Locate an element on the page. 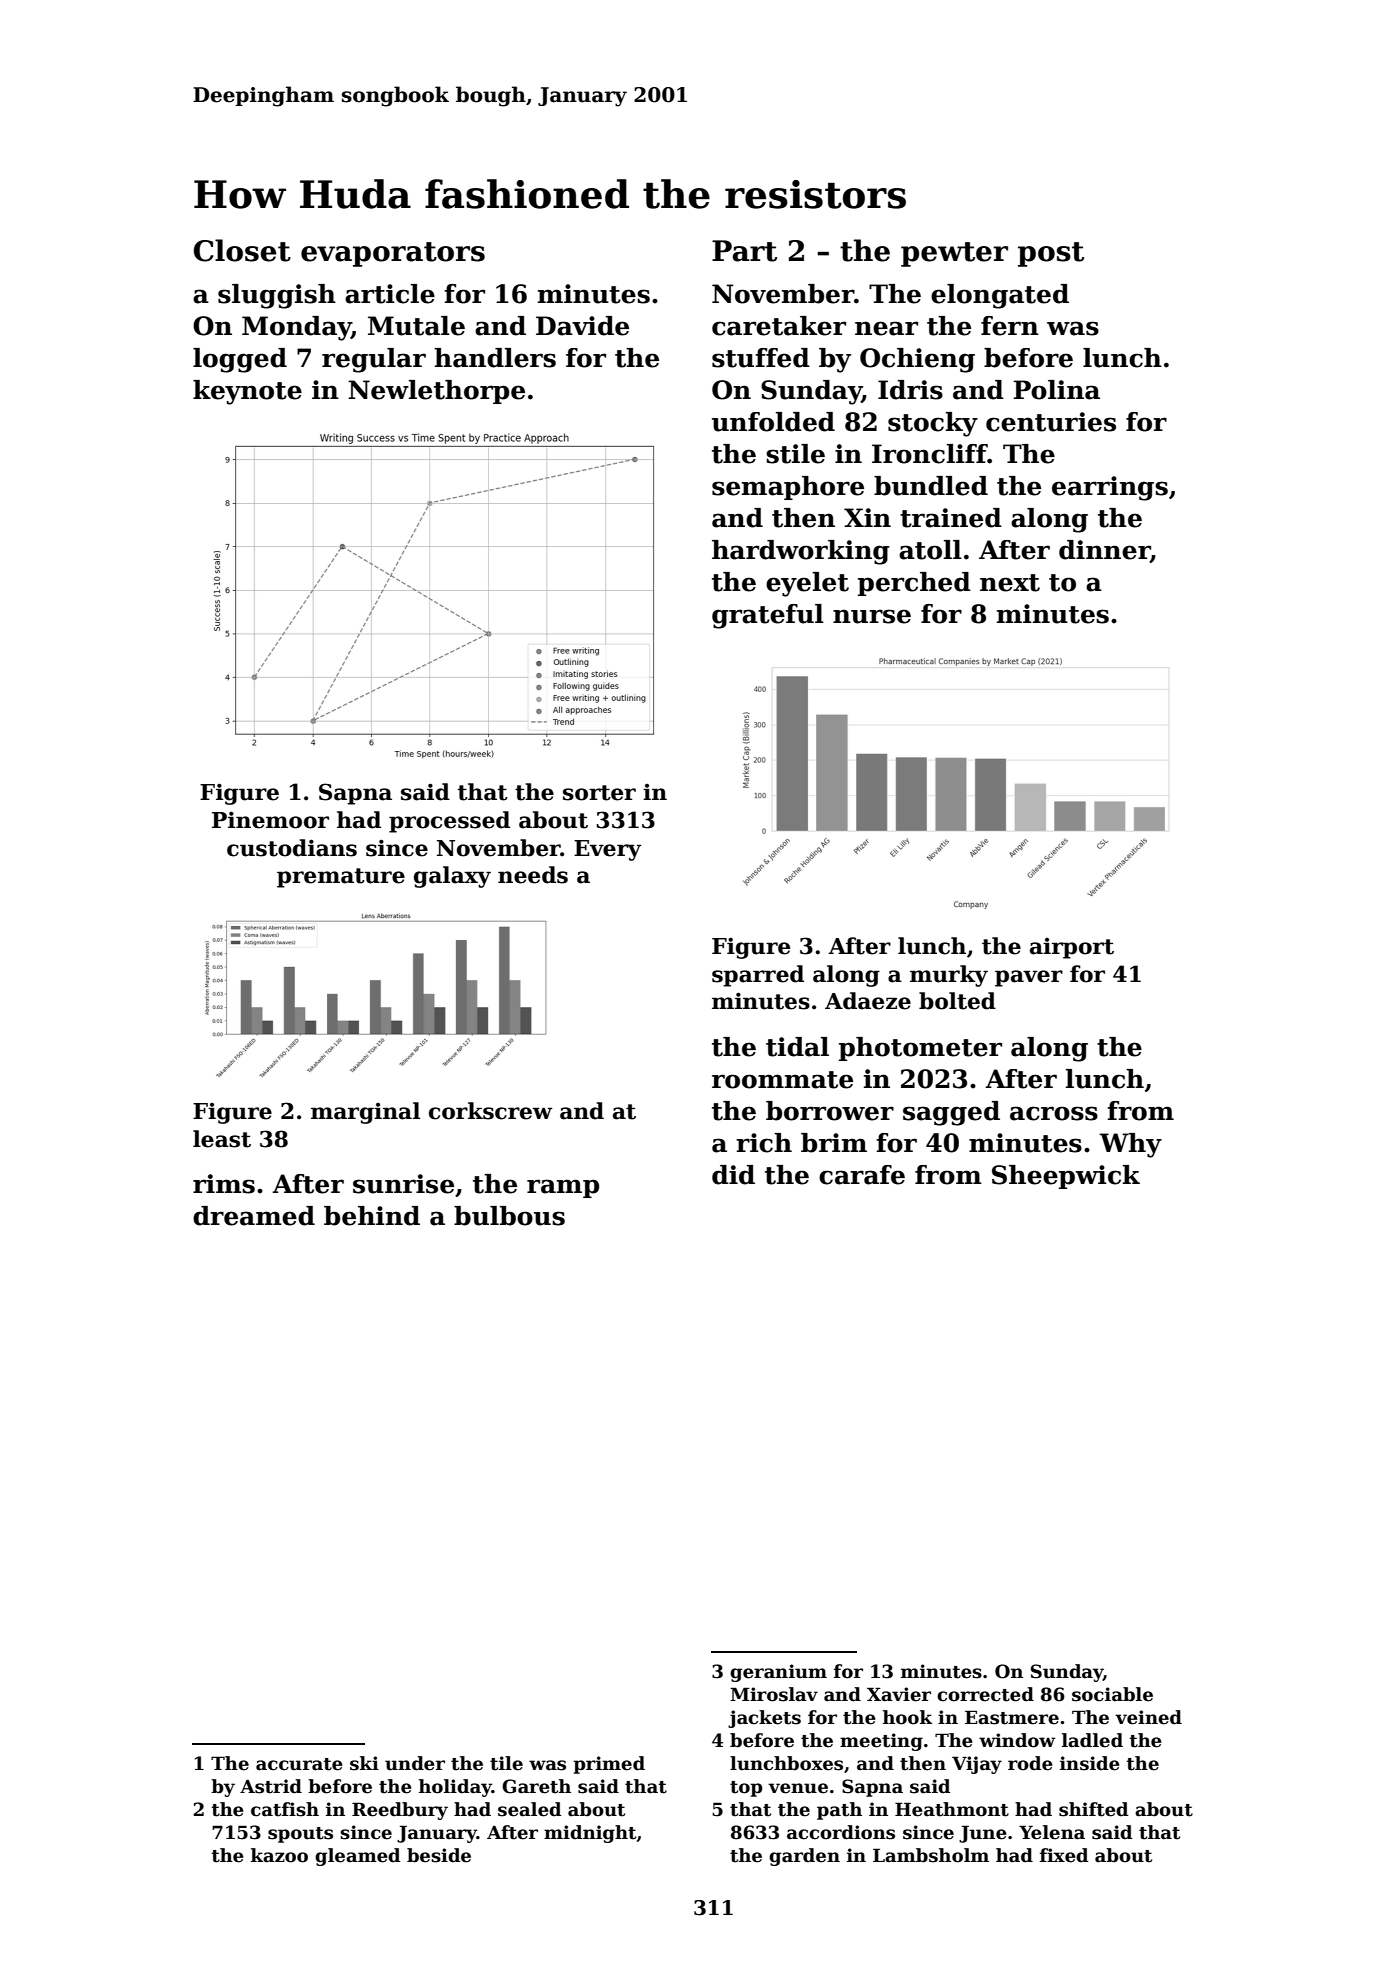 The height and width of the document is (1969, 1386). nurse is located at coordinates (872, 616).
